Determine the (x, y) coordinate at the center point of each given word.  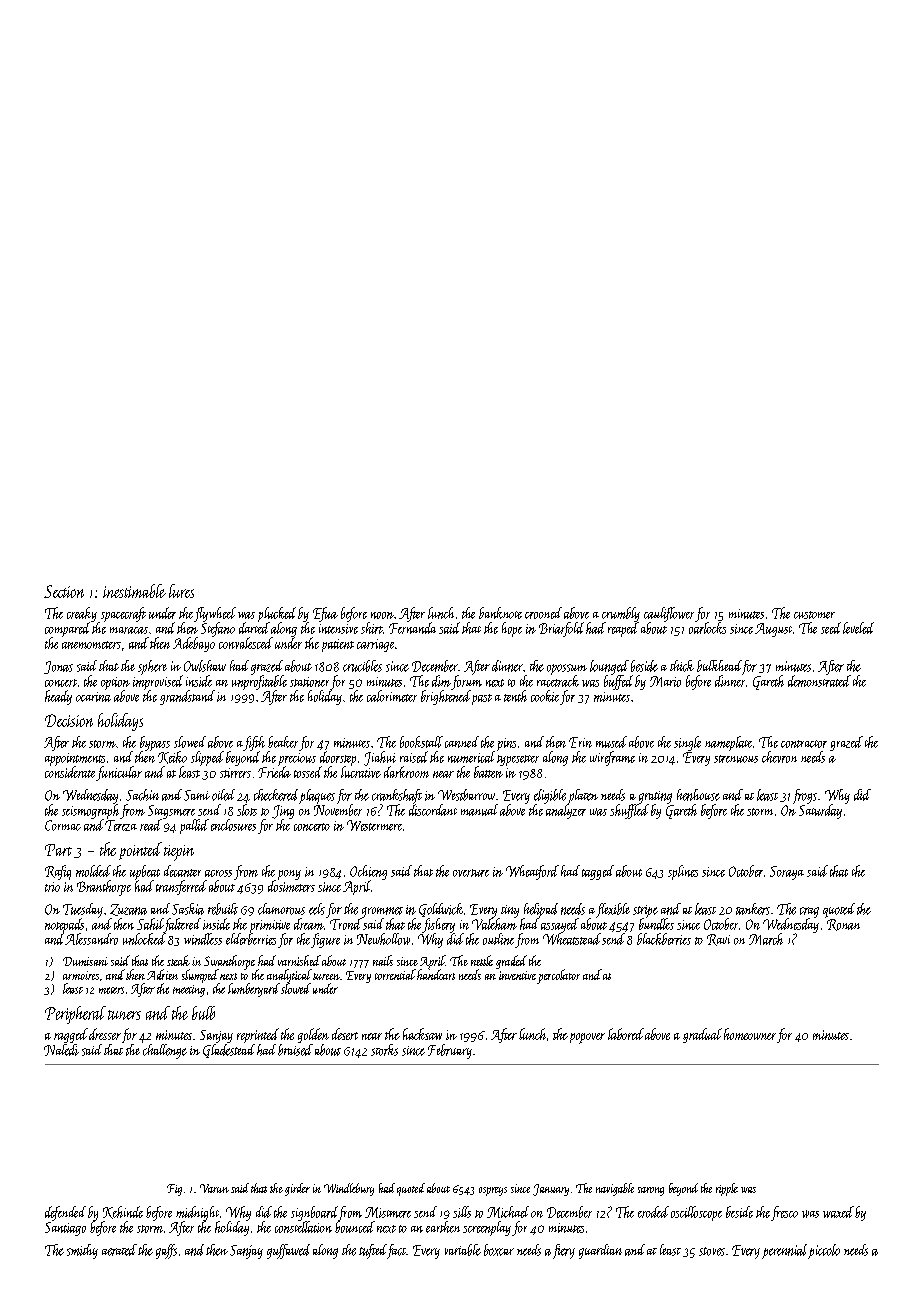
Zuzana (128, 910)
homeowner (750, 1034)
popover (587, 1038)
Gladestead (229, 1051)
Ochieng (368, 872)
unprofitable (259, 682)
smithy (82, 1251)
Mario (665, 681)
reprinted (258, 1035)
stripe (645, 911)
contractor (804, 744)
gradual (702, 1035)
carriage (375, 645)
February (450, 1051)
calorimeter (392, 696)
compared (67, 629)
